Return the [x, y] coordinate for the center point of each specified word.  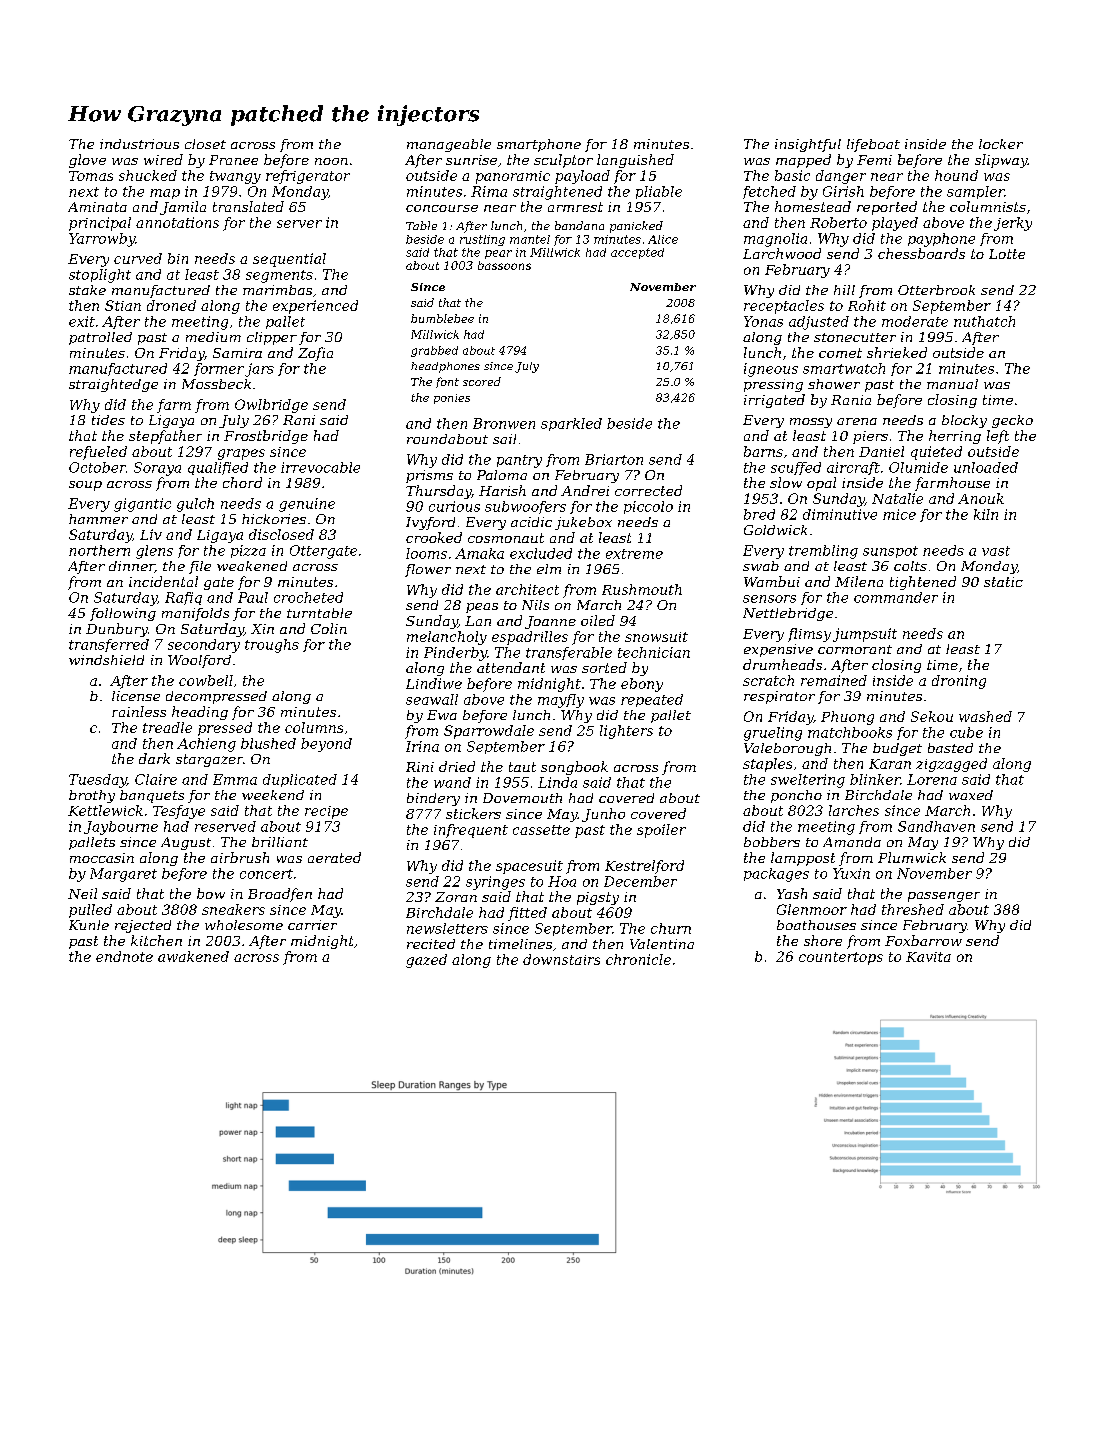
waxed [971, 795]
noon [331, 161]
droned [171, 305]
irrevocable [320, 467]
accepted [637, 253]
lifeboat [873, 145]
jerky [1013, 224]
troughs [272, 646]
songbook [574, 768]
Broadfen [280, 895]
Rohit [867, 305]
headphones [445, 367]
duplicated [300, 780]
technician [654, 652]
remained [834, 680]
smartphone [539, 145]
